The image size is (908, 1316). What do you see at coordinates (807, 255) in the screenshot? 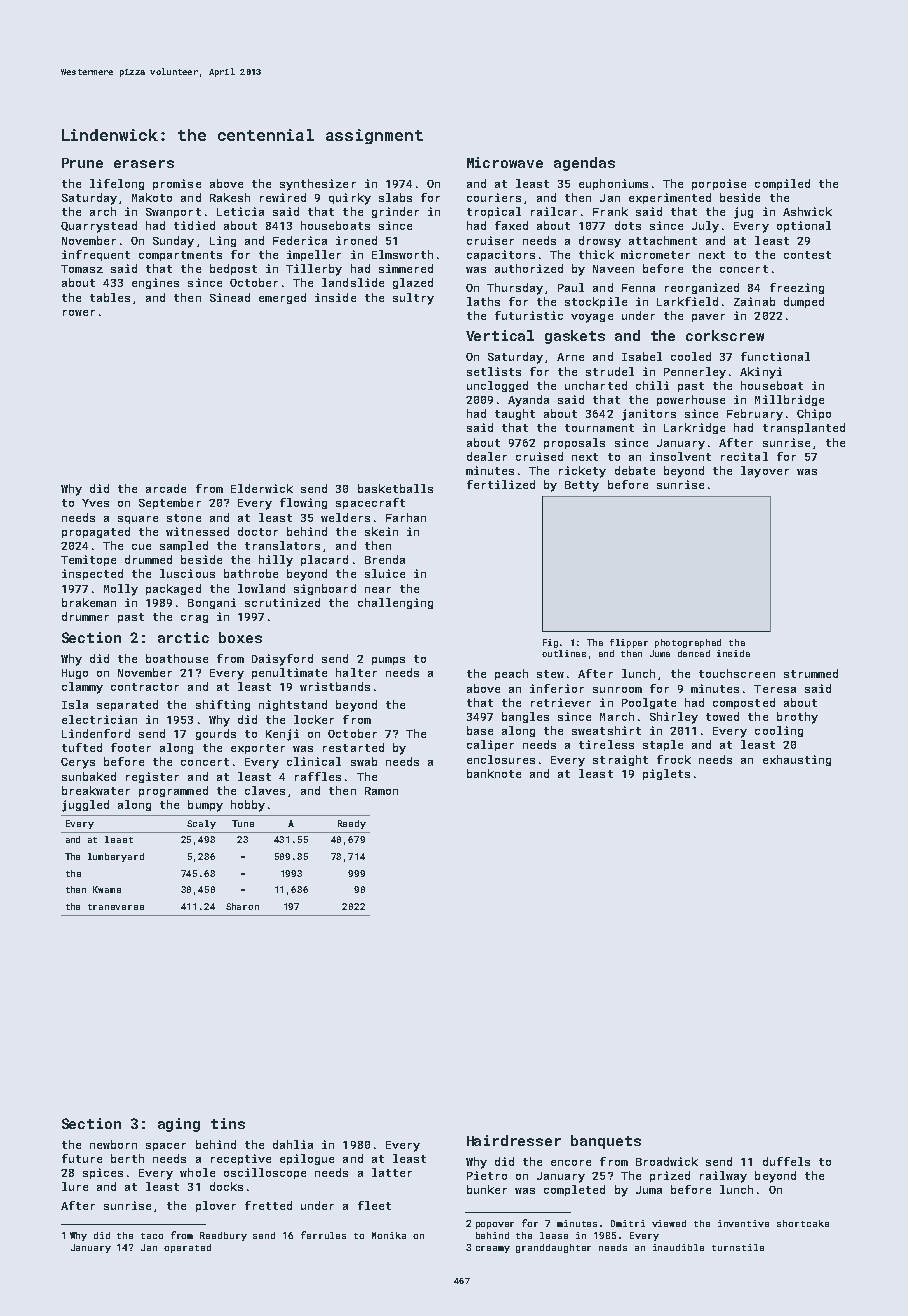
I see `contest` at bounding box center [807, 255].
